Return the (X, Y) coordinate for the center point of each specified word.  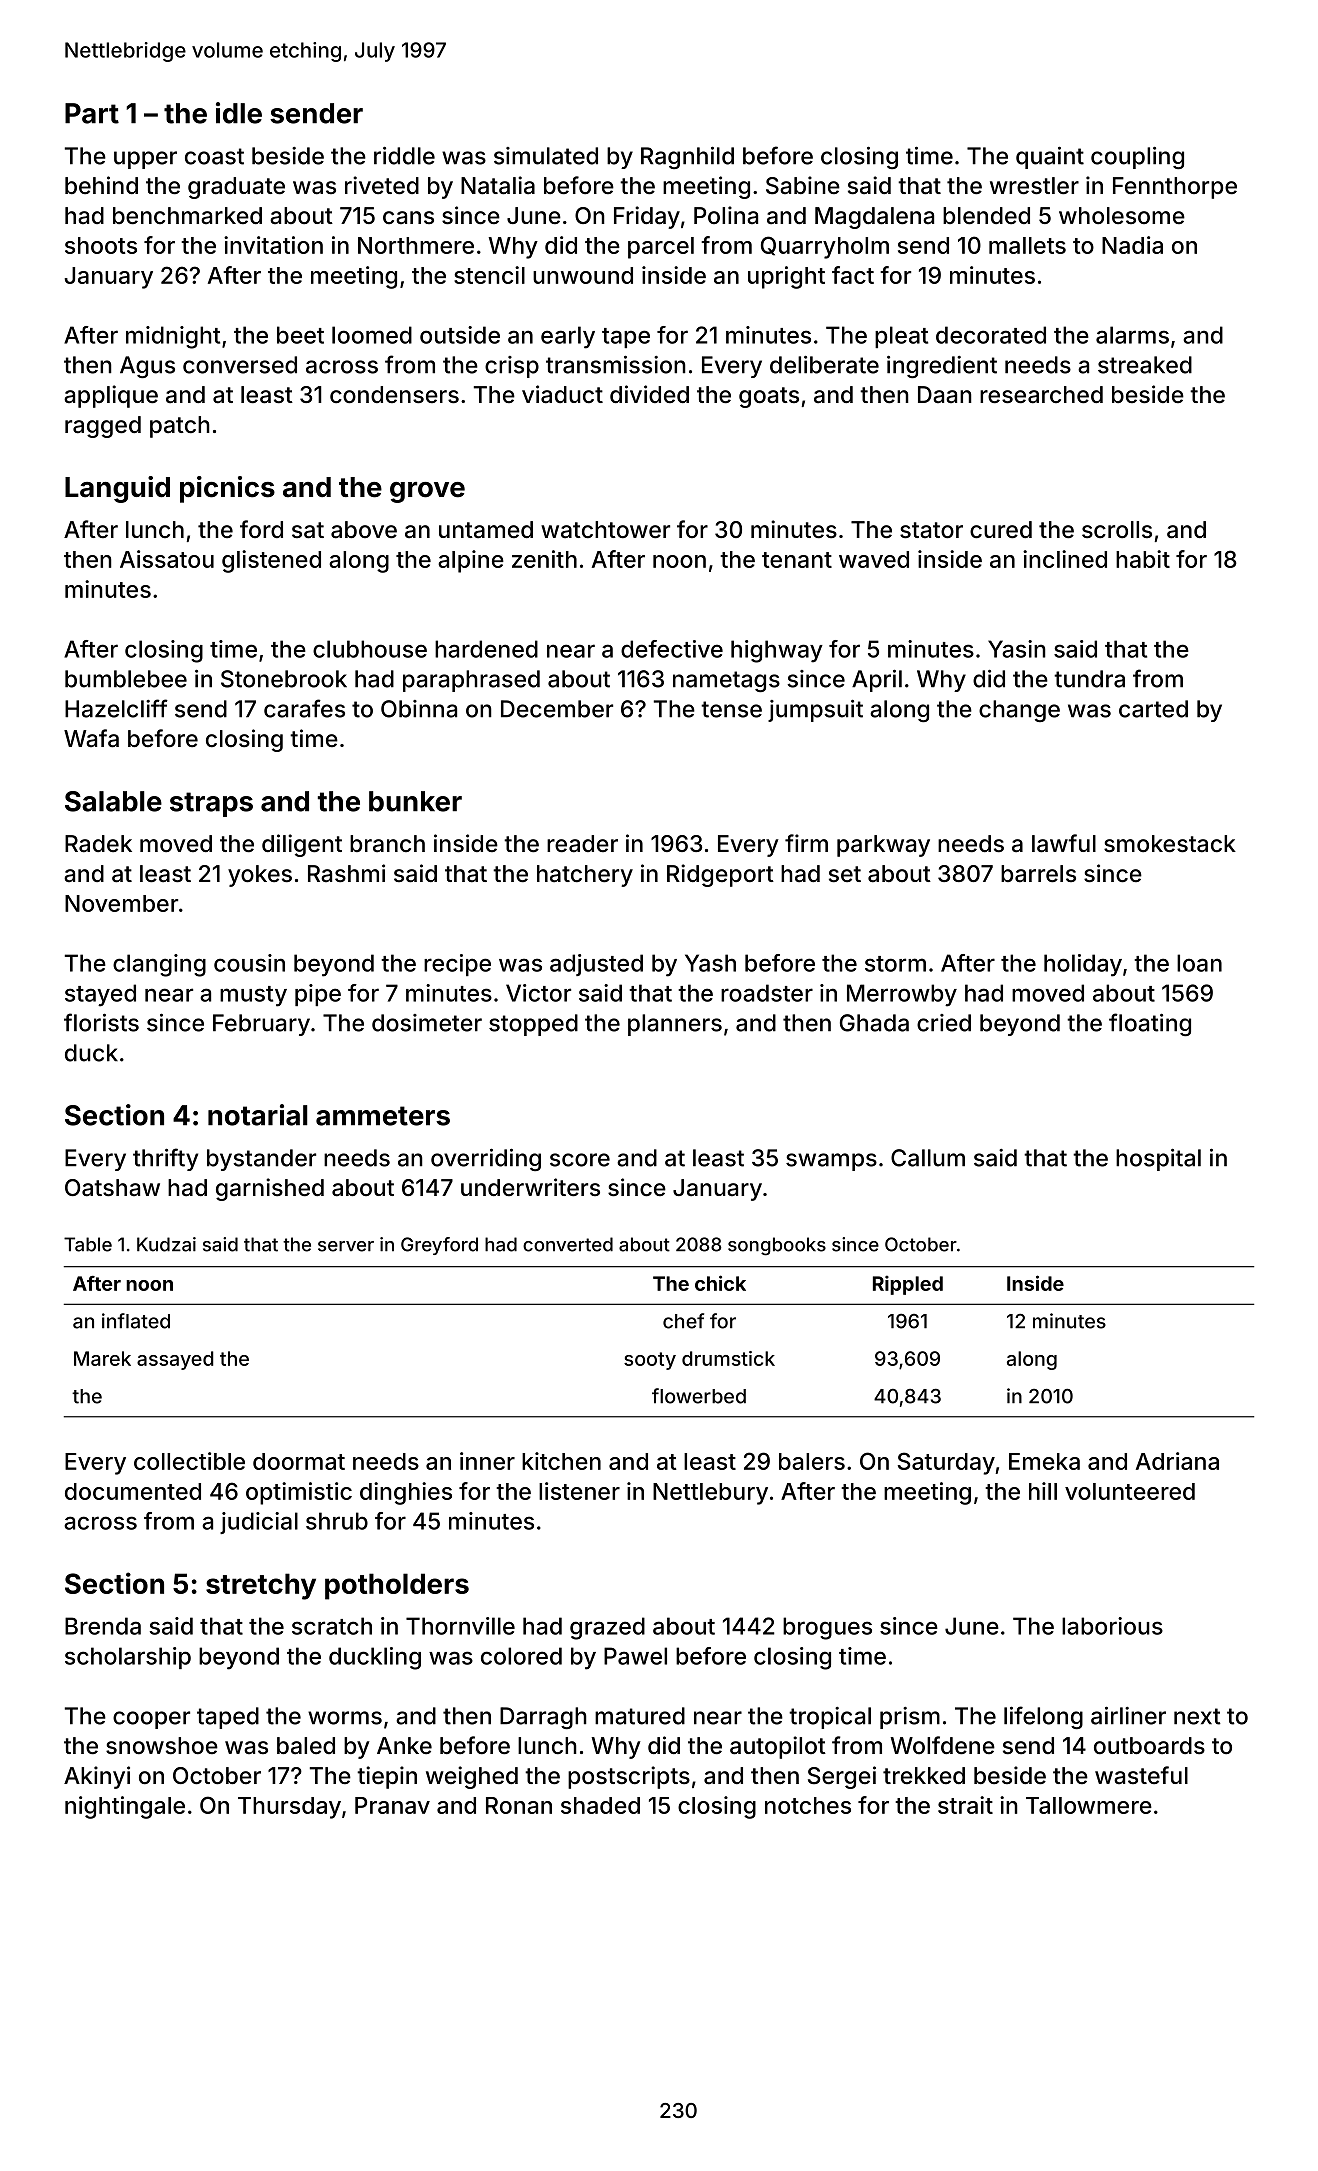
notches (808, 1805)
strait (965, 1805)
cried (944, 1023)
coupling (1137, 158)
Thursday (289, 1808)
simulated (546, 156)
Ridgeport (720, 875)
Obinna (419, 709)
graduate (236, 188)
